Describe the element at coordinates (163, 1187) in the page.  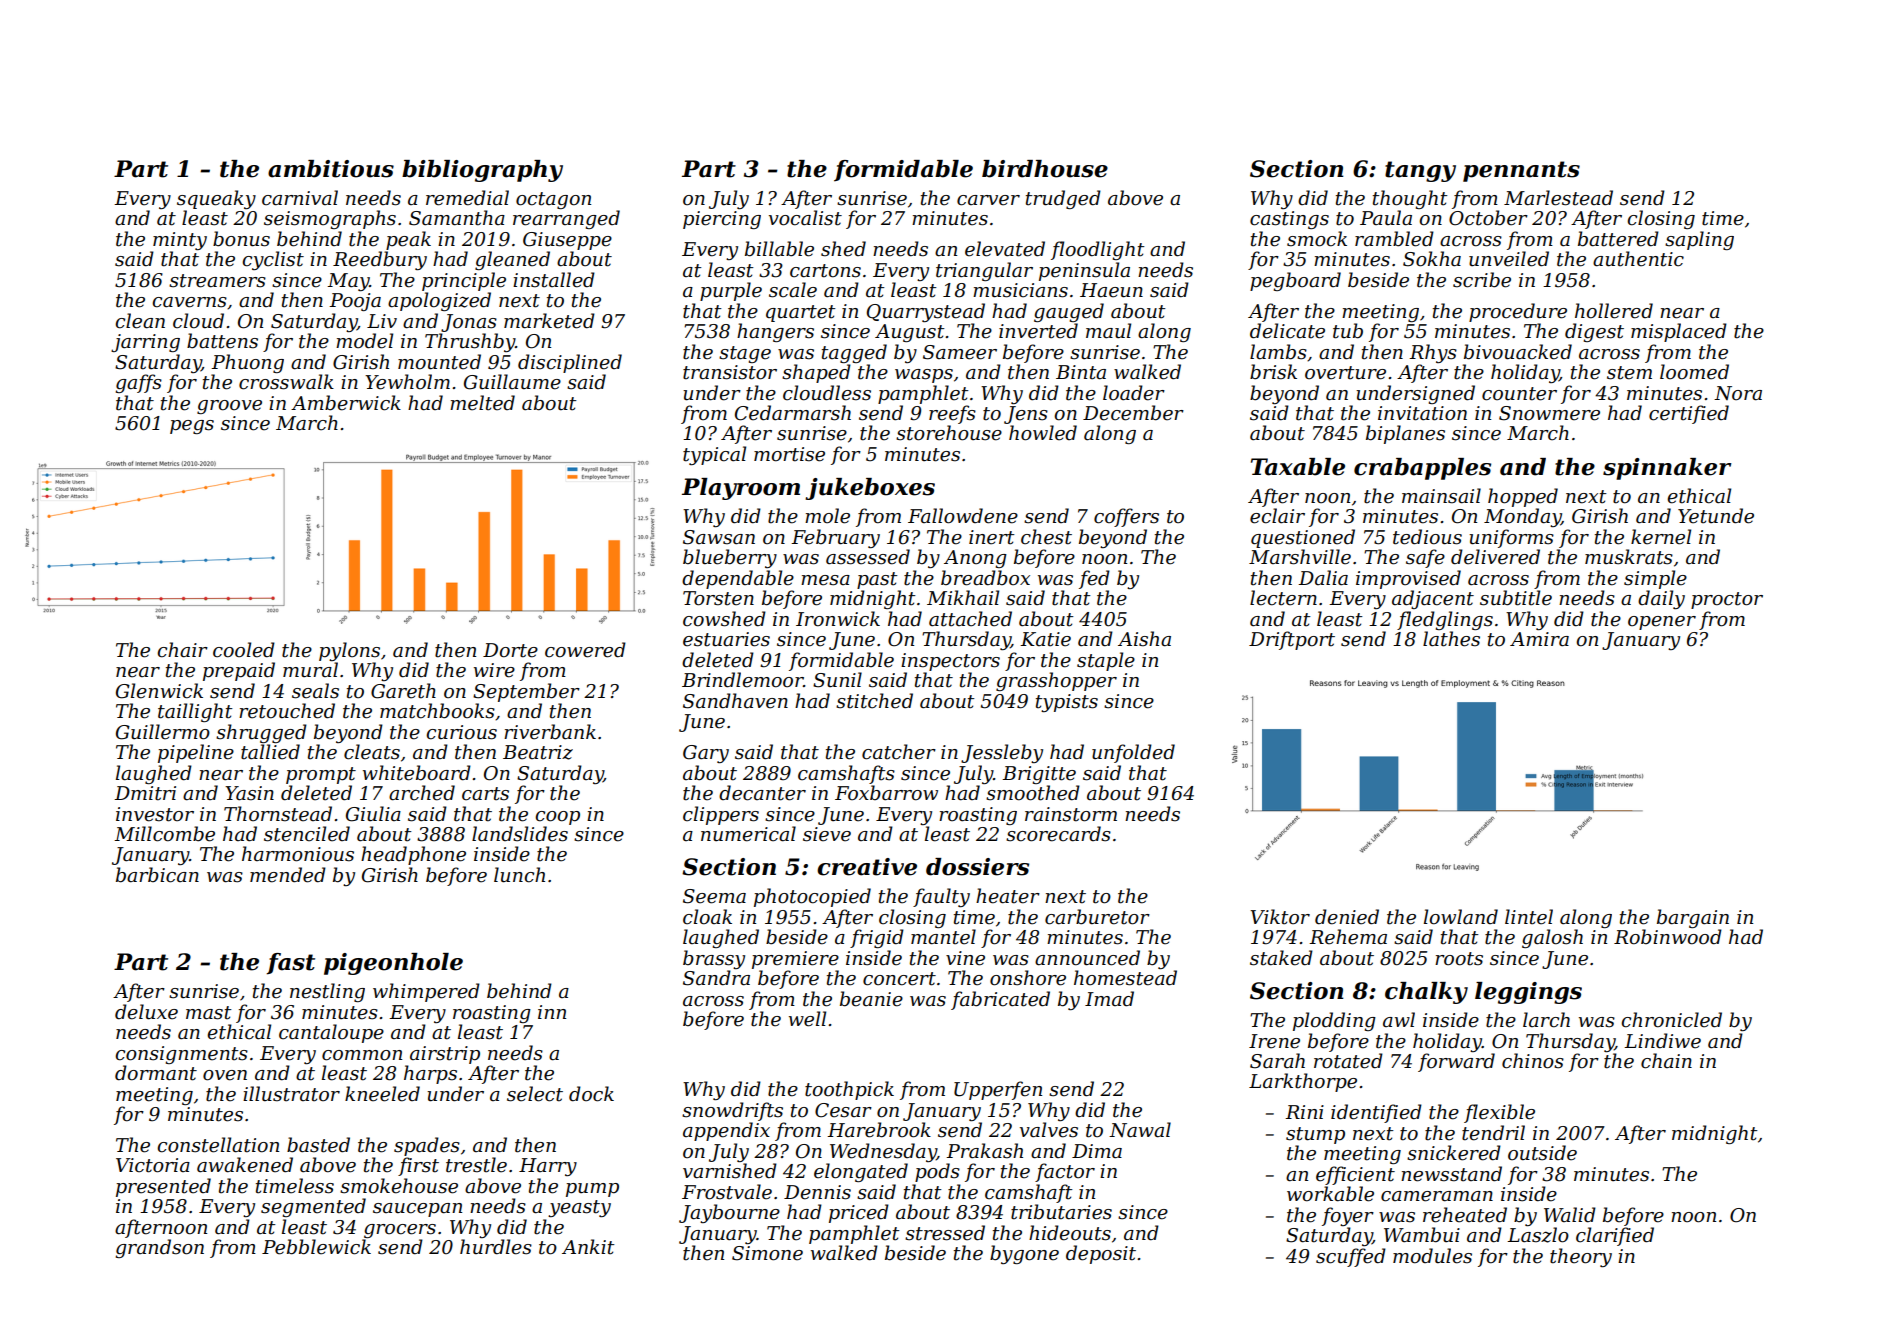
I see `presented` at that location.
